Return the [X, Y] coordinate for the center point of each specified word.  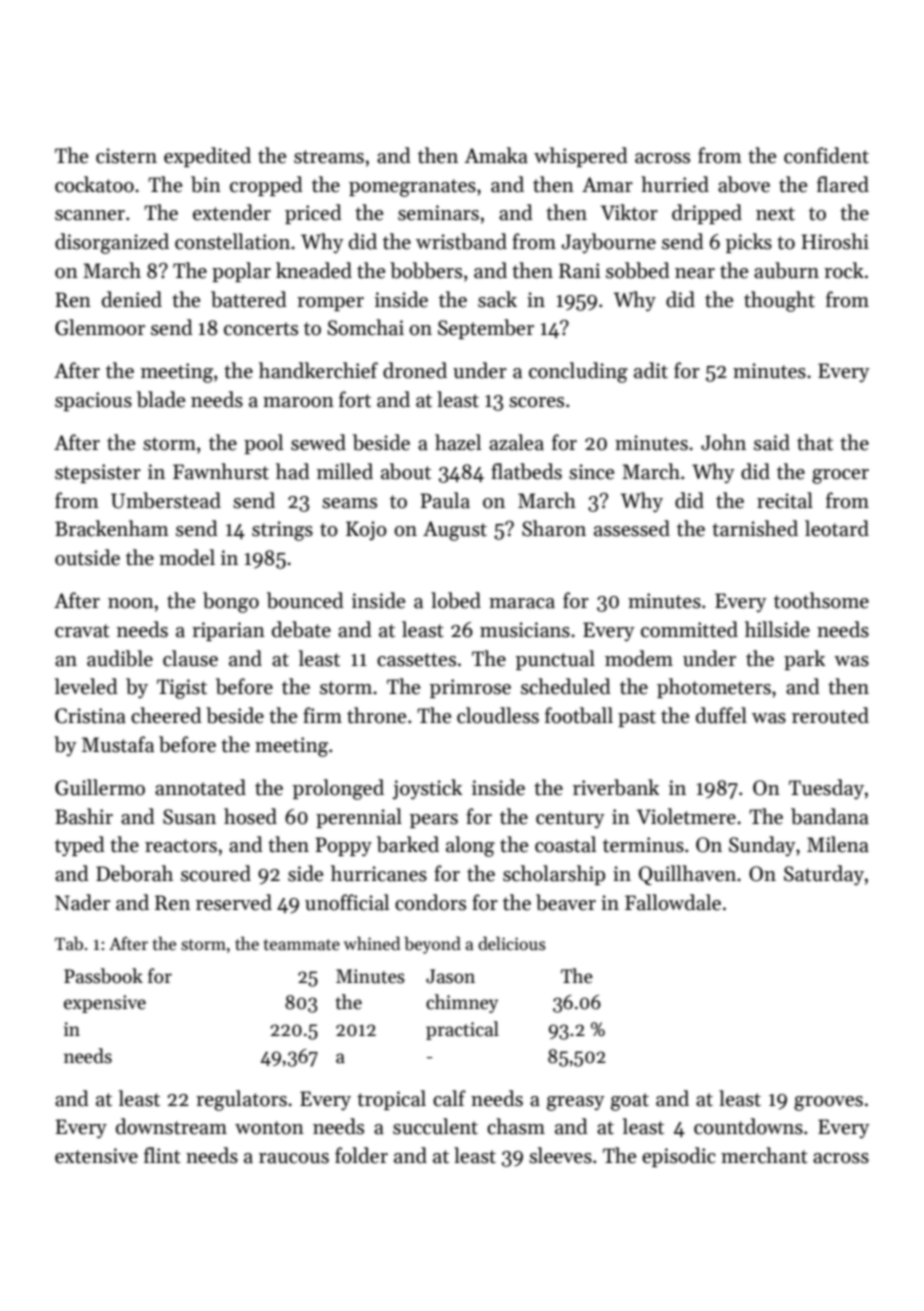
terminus [643, 845]
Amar [607, 185]
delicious [512, 943]
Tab [69, 943]
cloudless [498, 715]
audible [120, 658]
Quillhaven [687, 875]
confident [826, 155]
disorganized [112, 243]
